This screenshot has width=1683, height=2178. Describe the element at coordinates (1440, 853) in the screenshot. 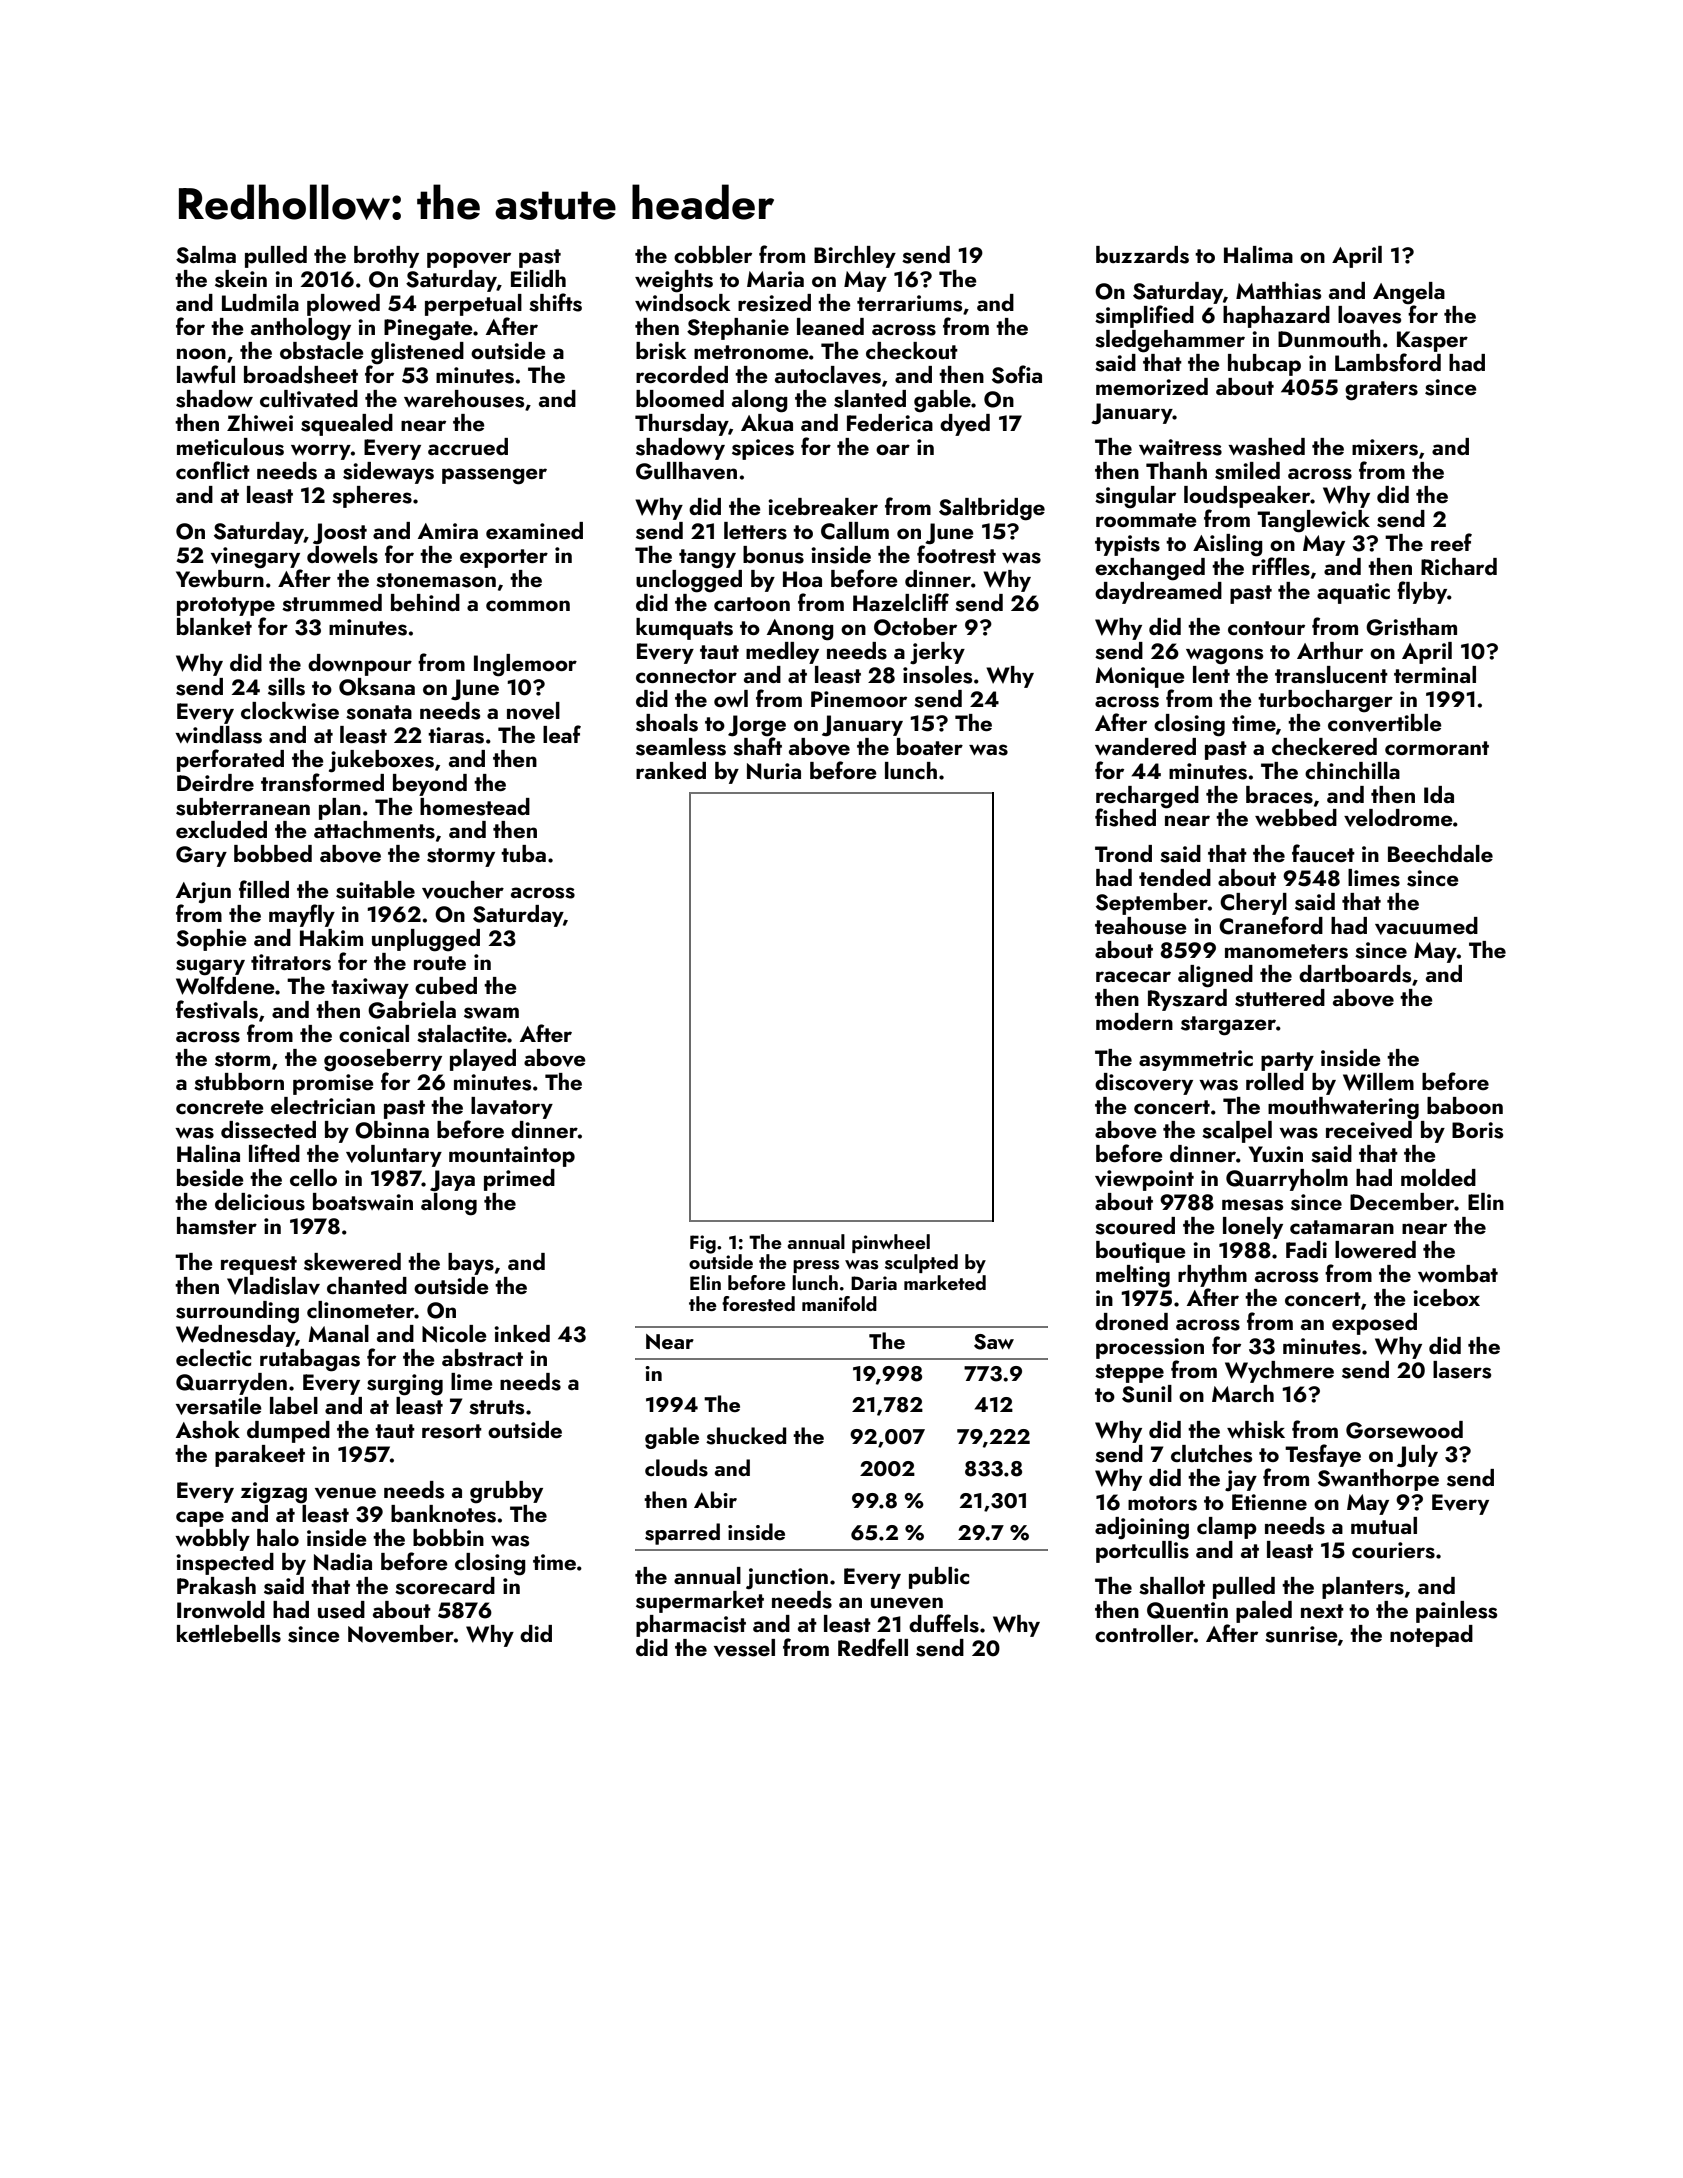

I see `Beechdale` at that location.
